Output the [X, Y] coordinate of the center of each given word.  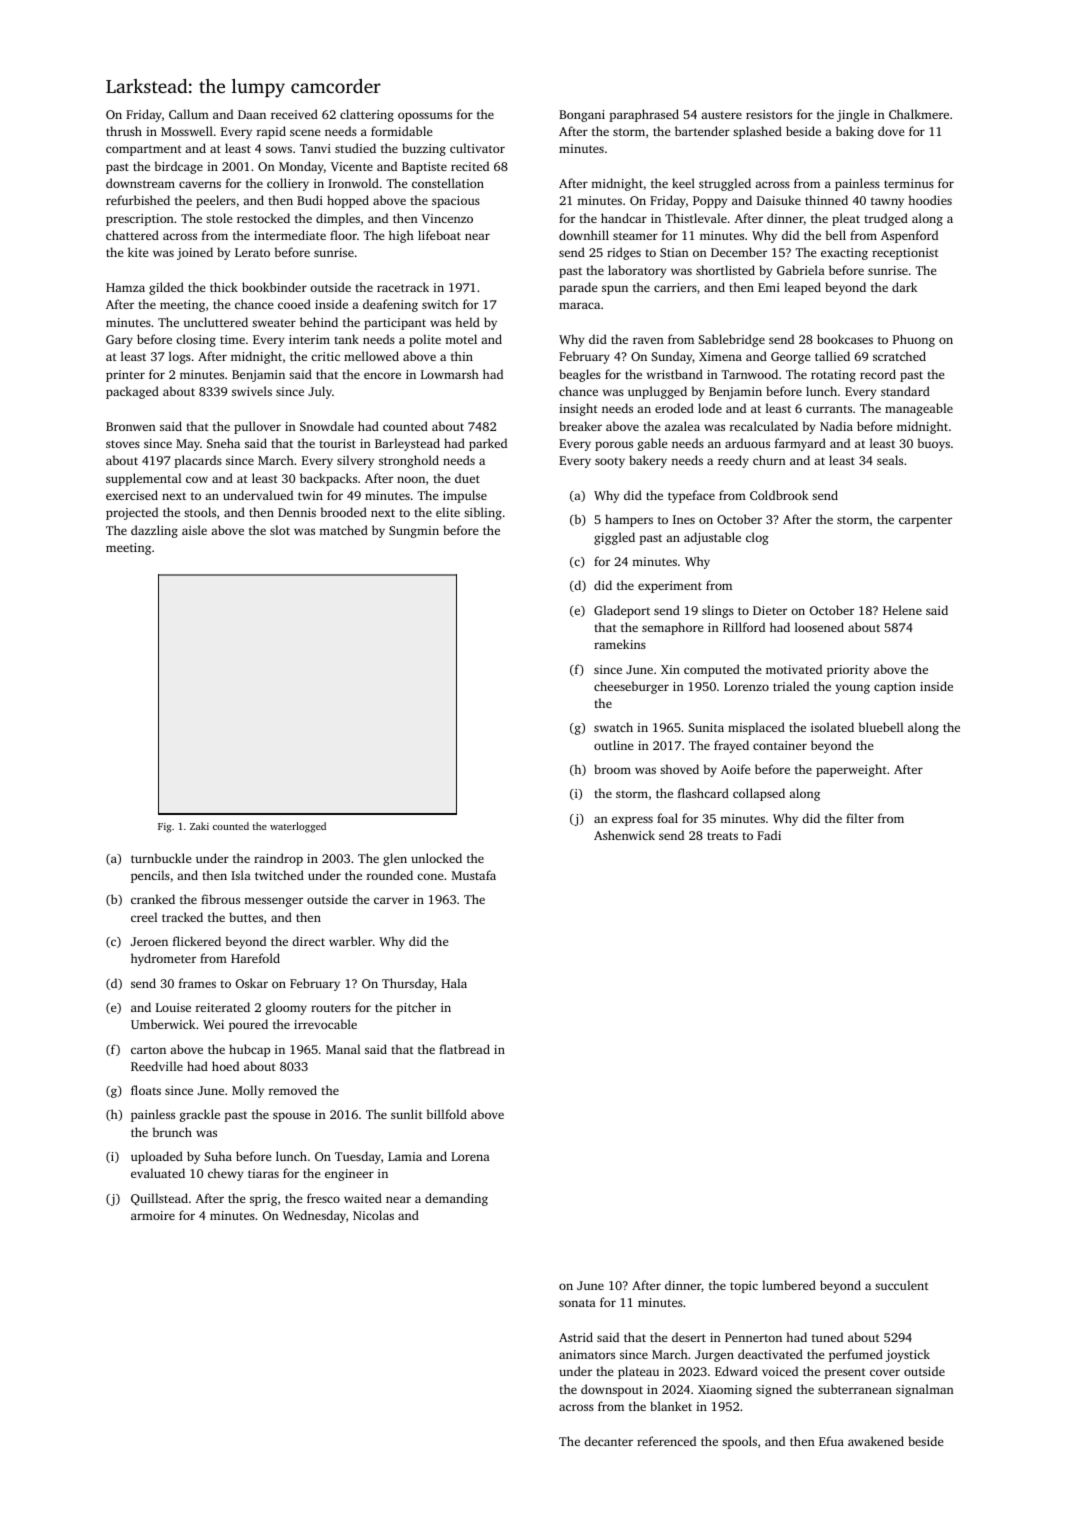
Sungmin [414, 532]
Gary [119, 341]
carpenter [925, 521]
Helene [902, 610]
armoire [153, 1215]
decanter [608, 1441]
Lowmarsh [450, 374]
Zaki [199, 826]
